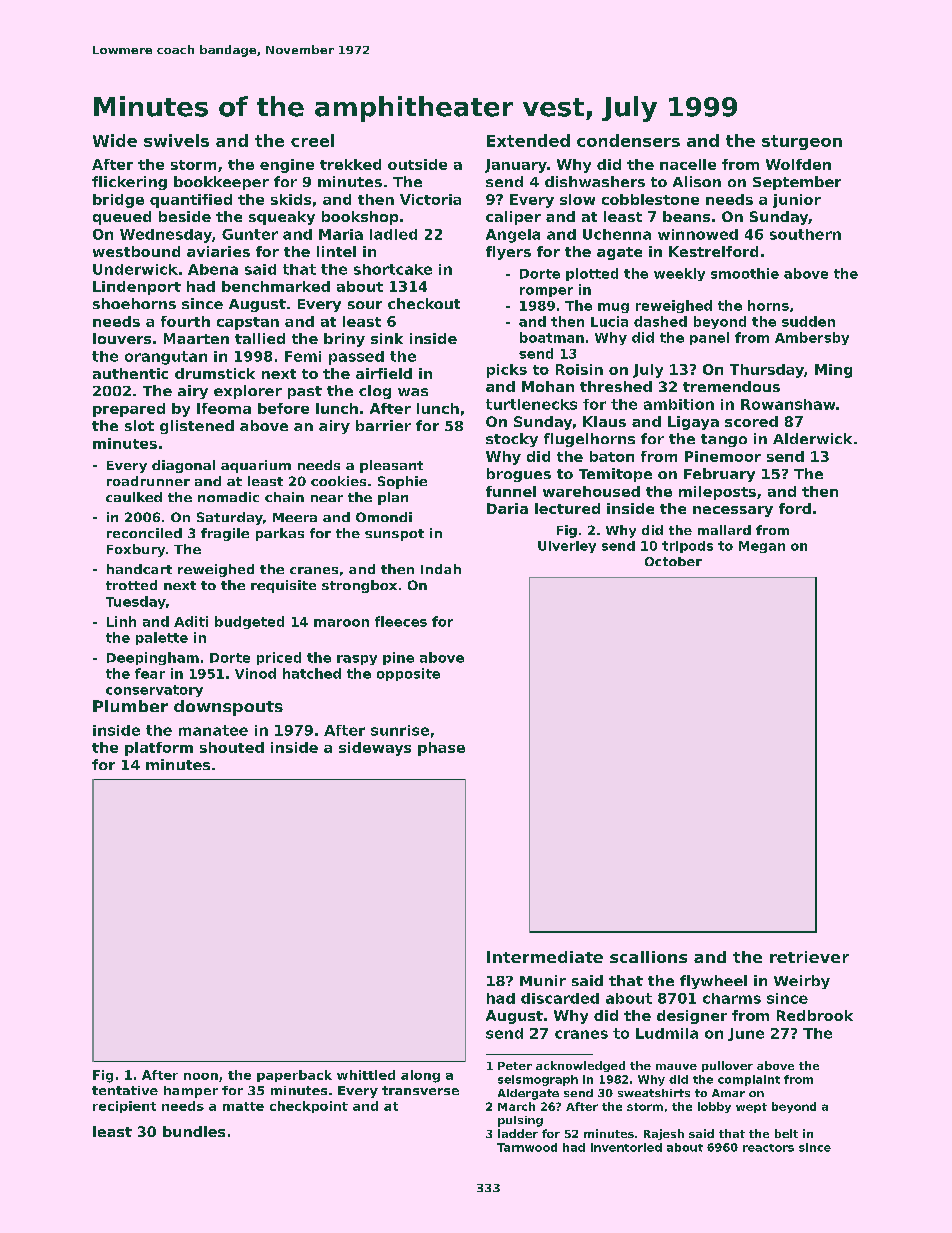 Image resolution: width=952 pixels, height=1233 pixels. Describe the element at coordinates (516, 166) in the document. I see `January` at that location.
